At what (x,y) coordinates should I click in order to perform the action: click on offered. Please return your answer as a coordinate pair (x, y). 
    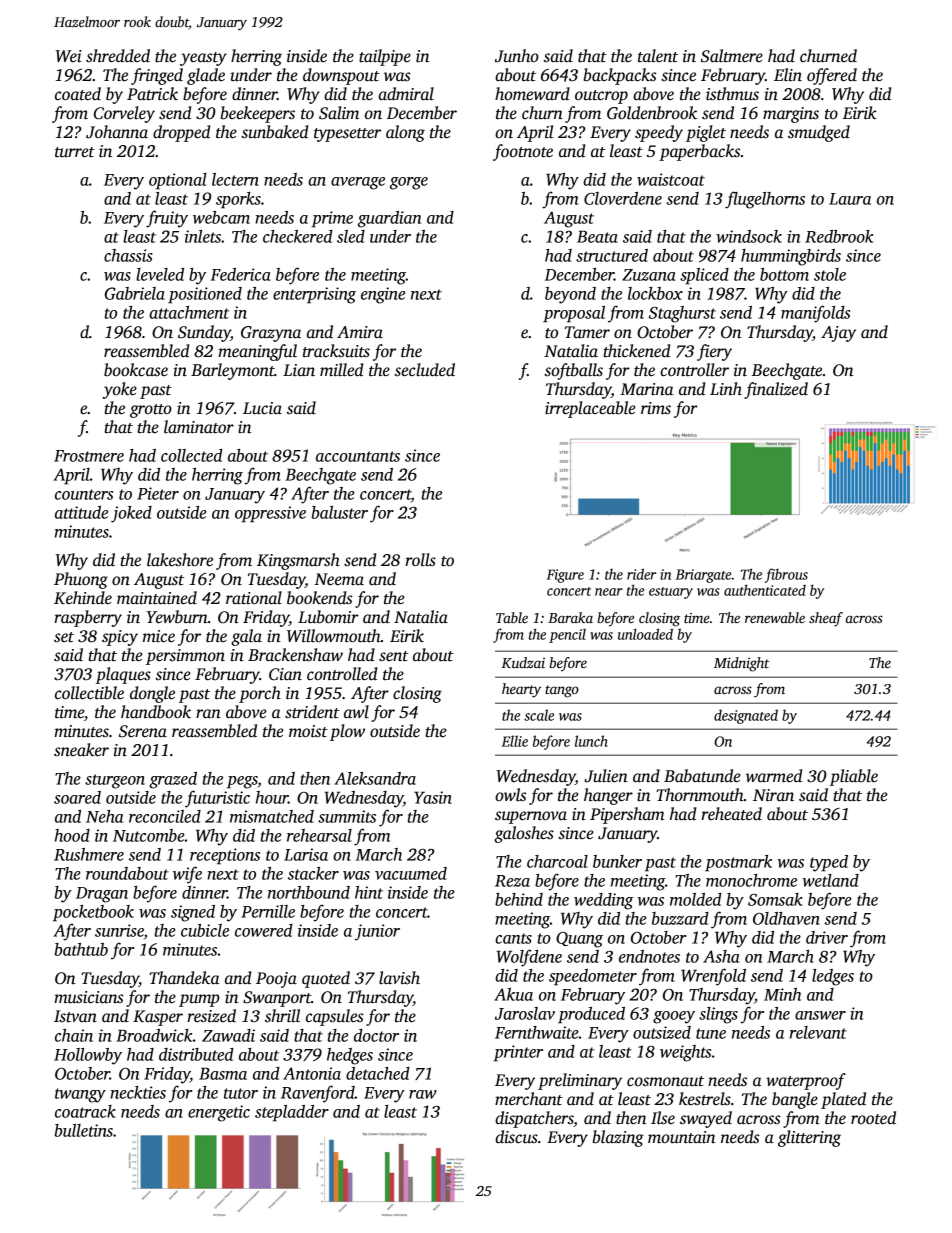
    Looking at the image, I should click on (832, 76).
